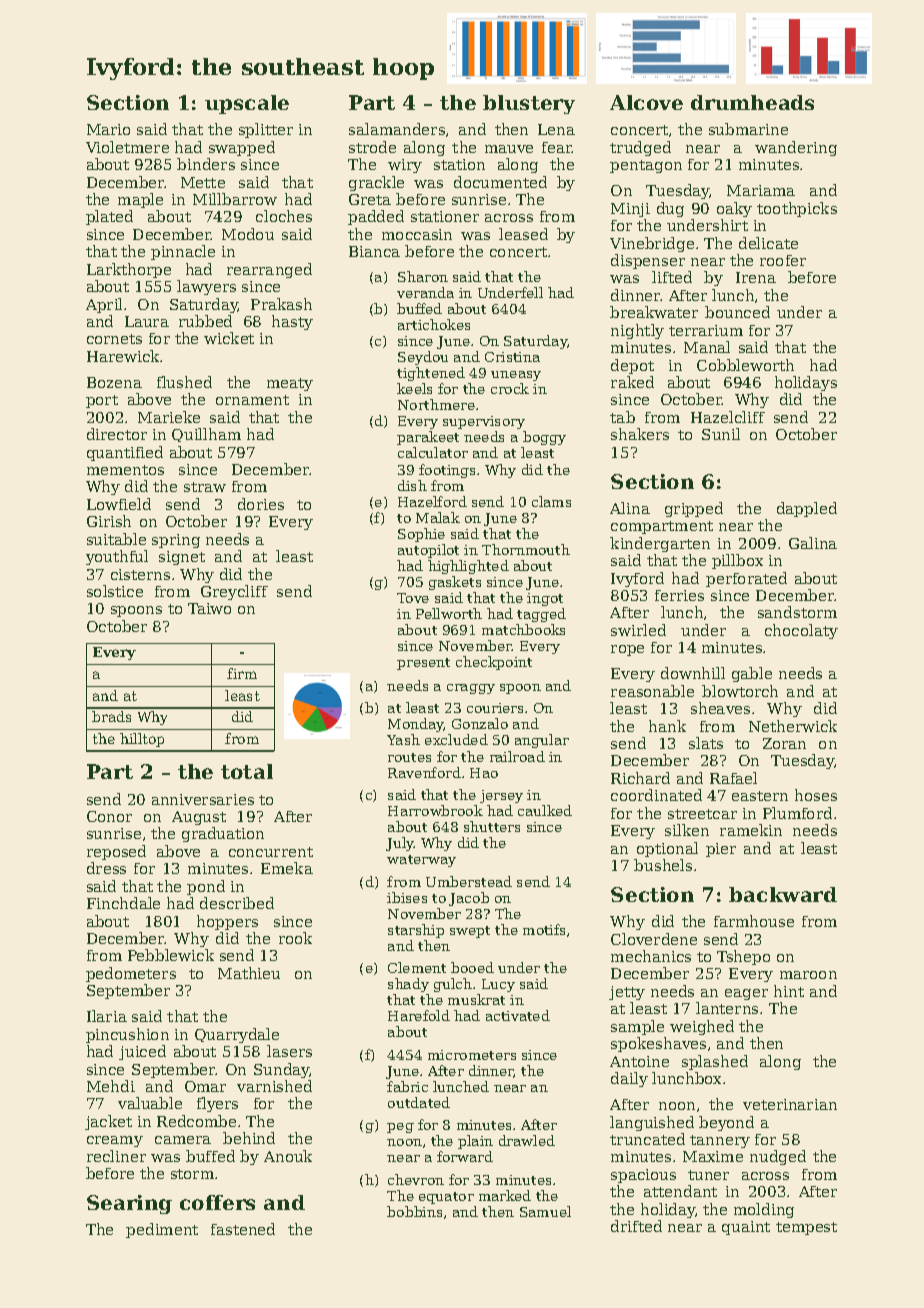  What do you see at coordinates (223, 834) in the image?
I see `graduation` at bounding box center [223, 834].
